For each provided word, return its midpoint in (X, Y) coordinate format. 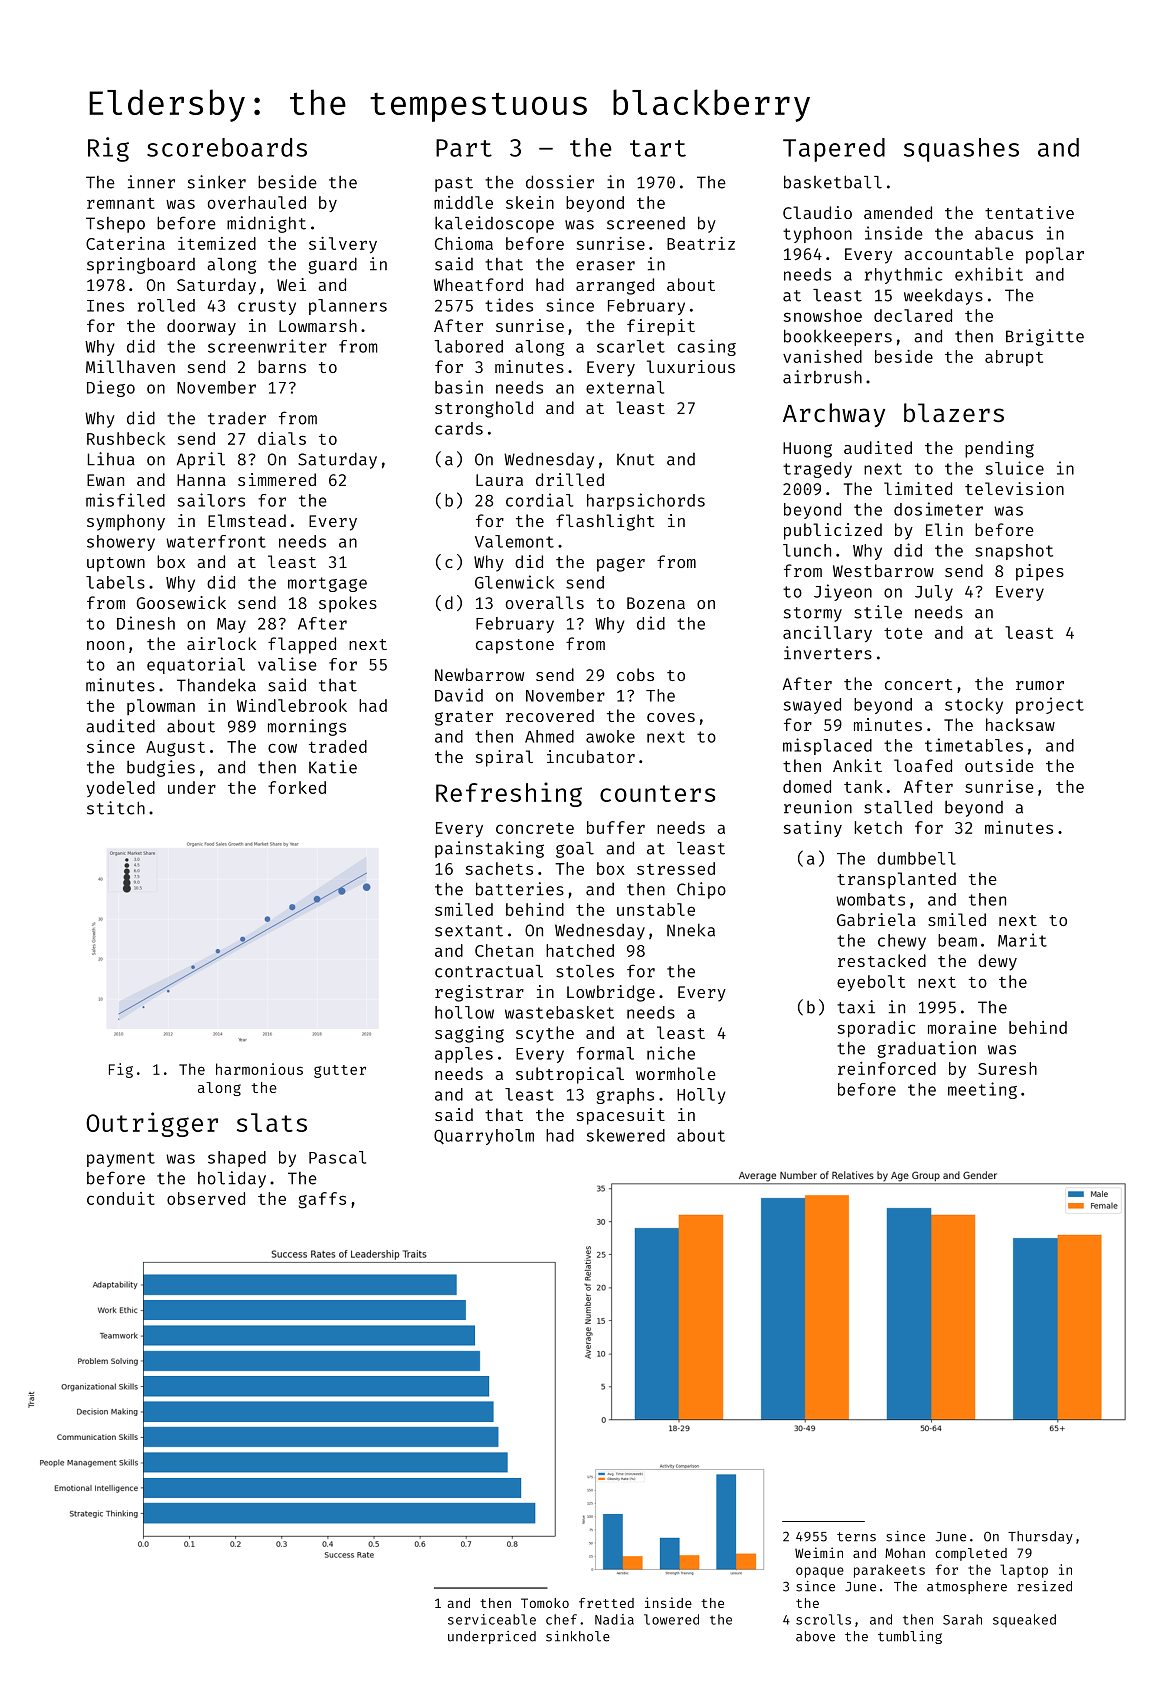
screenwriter (267, 346)
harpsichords (646, 501)
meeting (982, 1090)
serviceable (492, 1619)
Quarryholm (484, 1137)
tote (903, 633)
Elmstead (247, 520)
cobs (635, 674)
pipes (1040, 572)
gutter (340, 1071)
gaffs (322, 1200)
